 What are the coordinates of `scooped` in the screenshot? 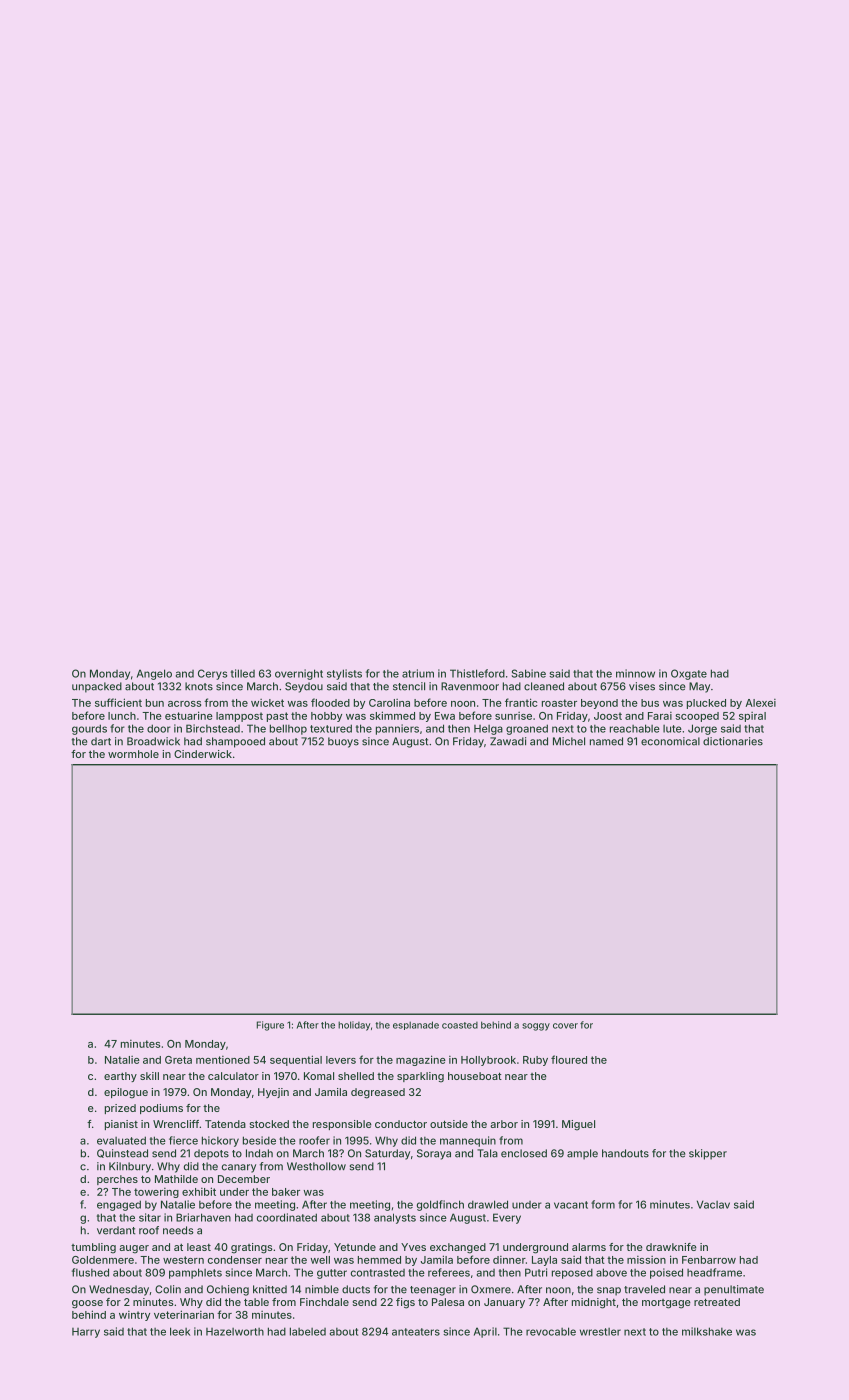 It's located at (697, 717).
